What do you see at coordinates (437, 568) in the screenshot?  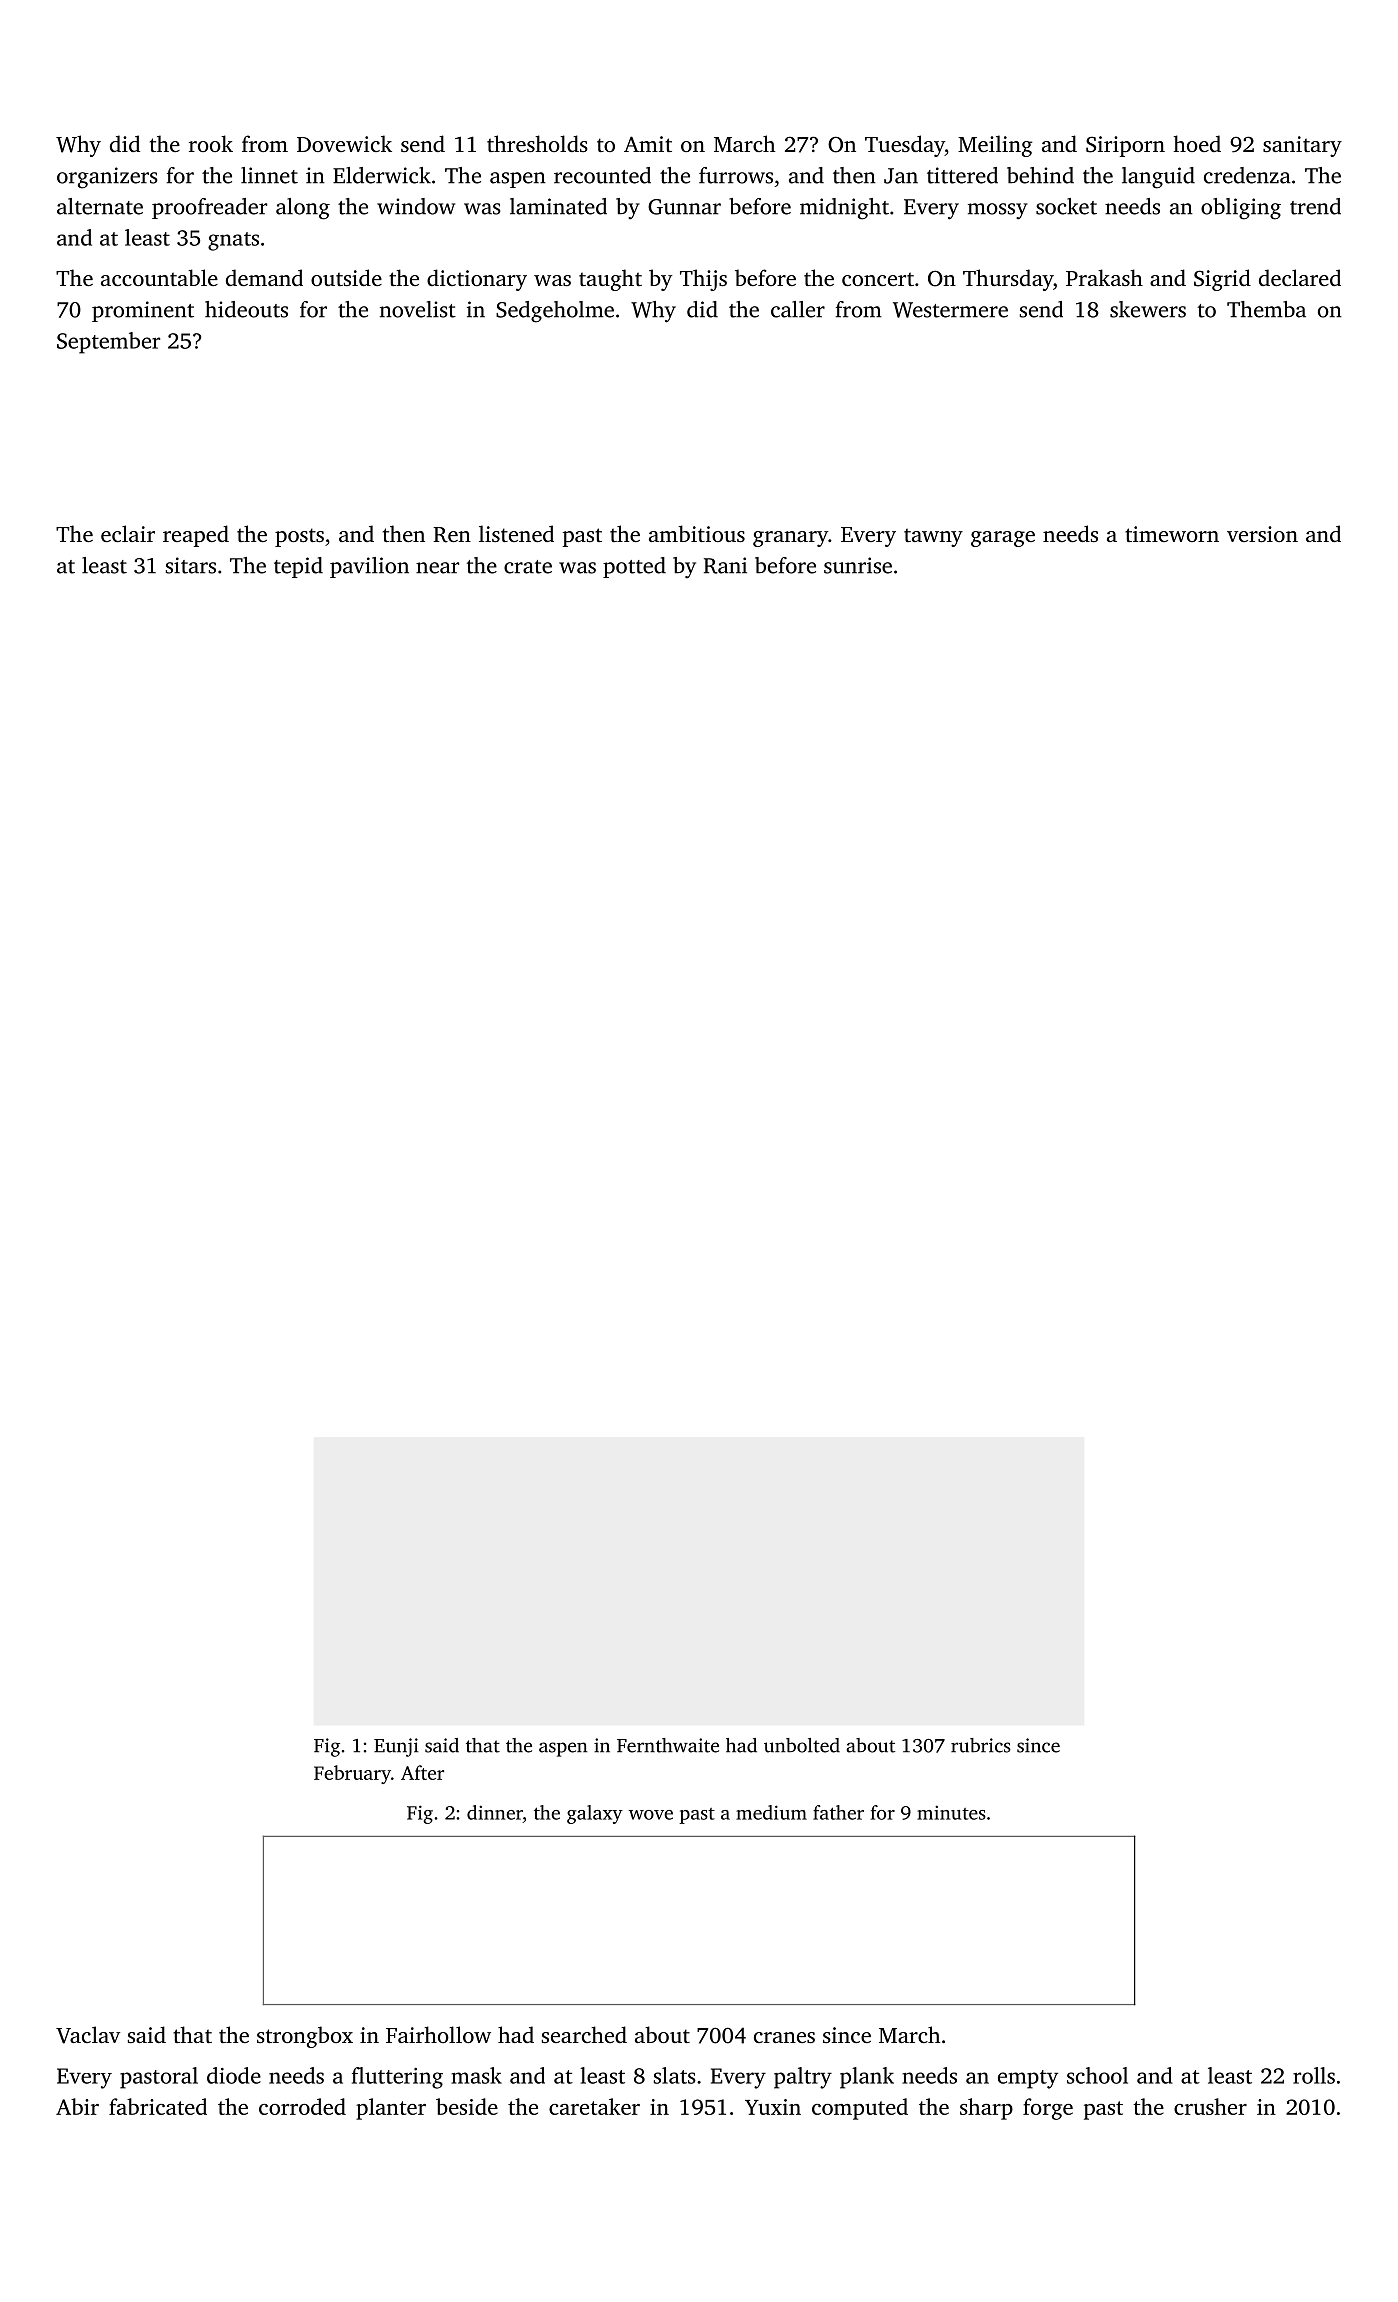 I see `near` at bounding box center [437, 568].
